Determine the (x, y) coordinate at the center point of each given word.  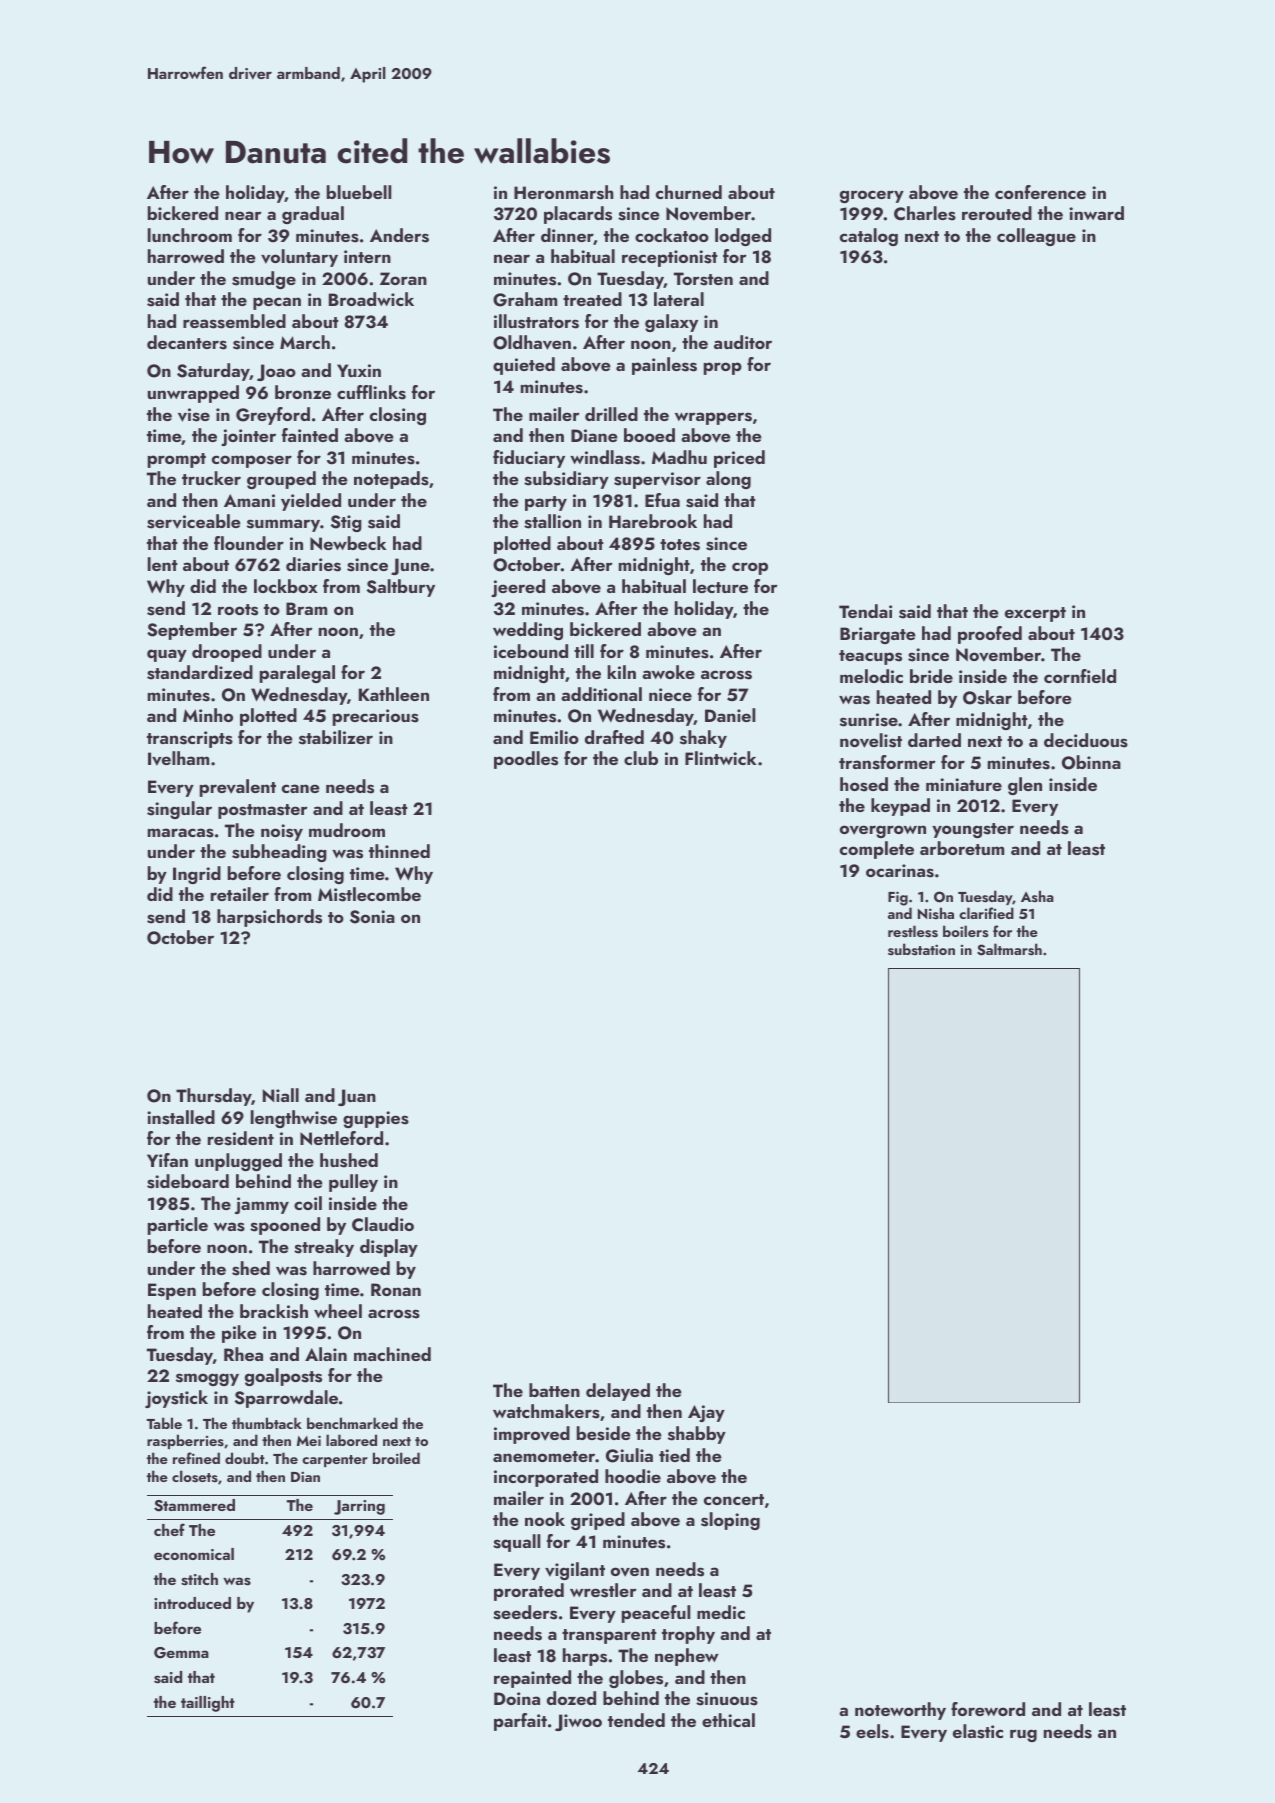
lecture (720, 586)
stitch (199, 1579)
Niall (281, 1095)
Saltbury (401, 588)
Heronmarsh (563, 192)
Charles (925, 213)
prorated (529, 1592)
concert (734, 1499)
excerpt (1035, 614)
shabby (697, 1435)
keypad (900, 807)
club (641, 758)
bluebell (359, 192)
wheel (338, 1311)
